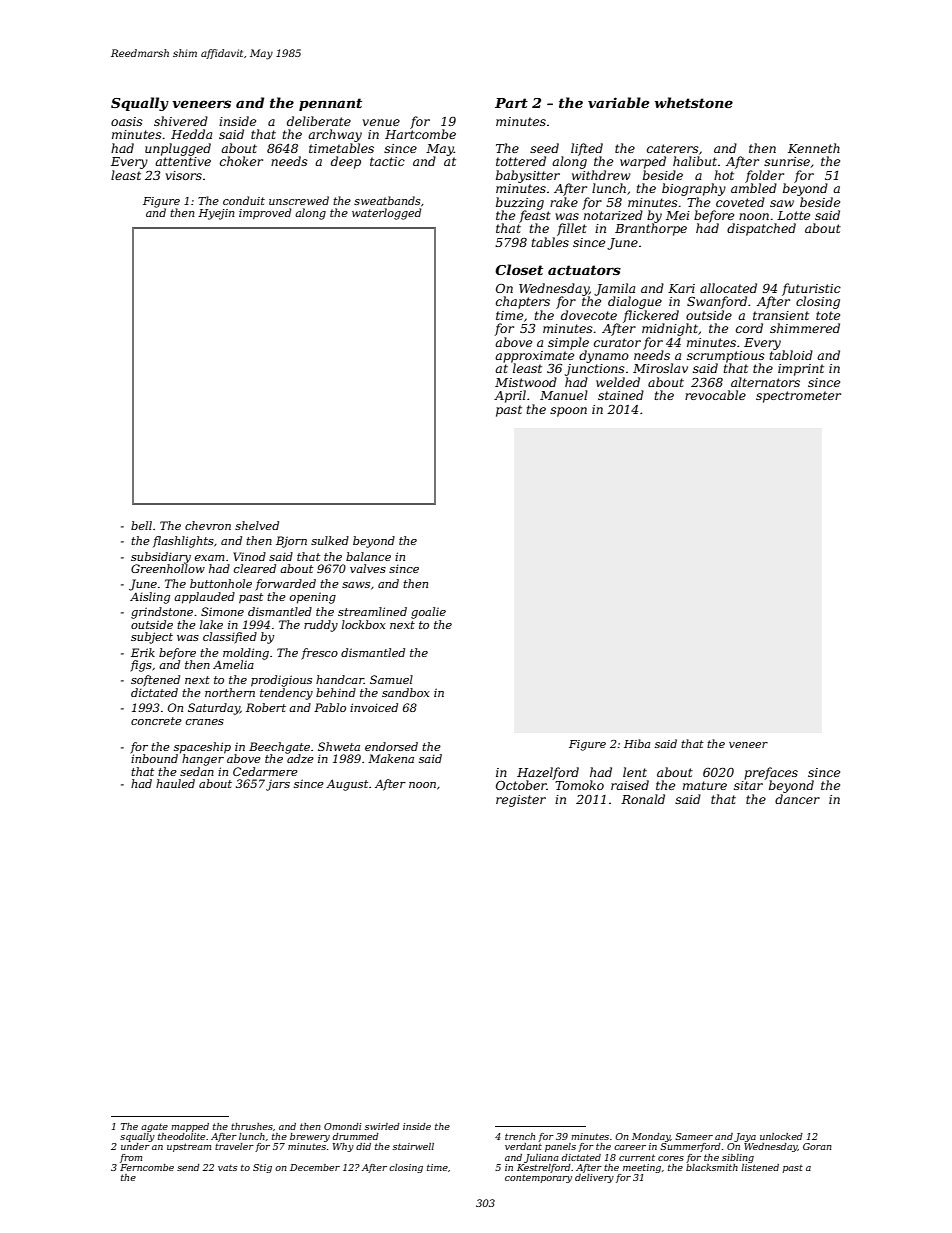  What do you see at coordinates (265, 213) in the document?
I see `improved` at bounding box center [265, 213].
